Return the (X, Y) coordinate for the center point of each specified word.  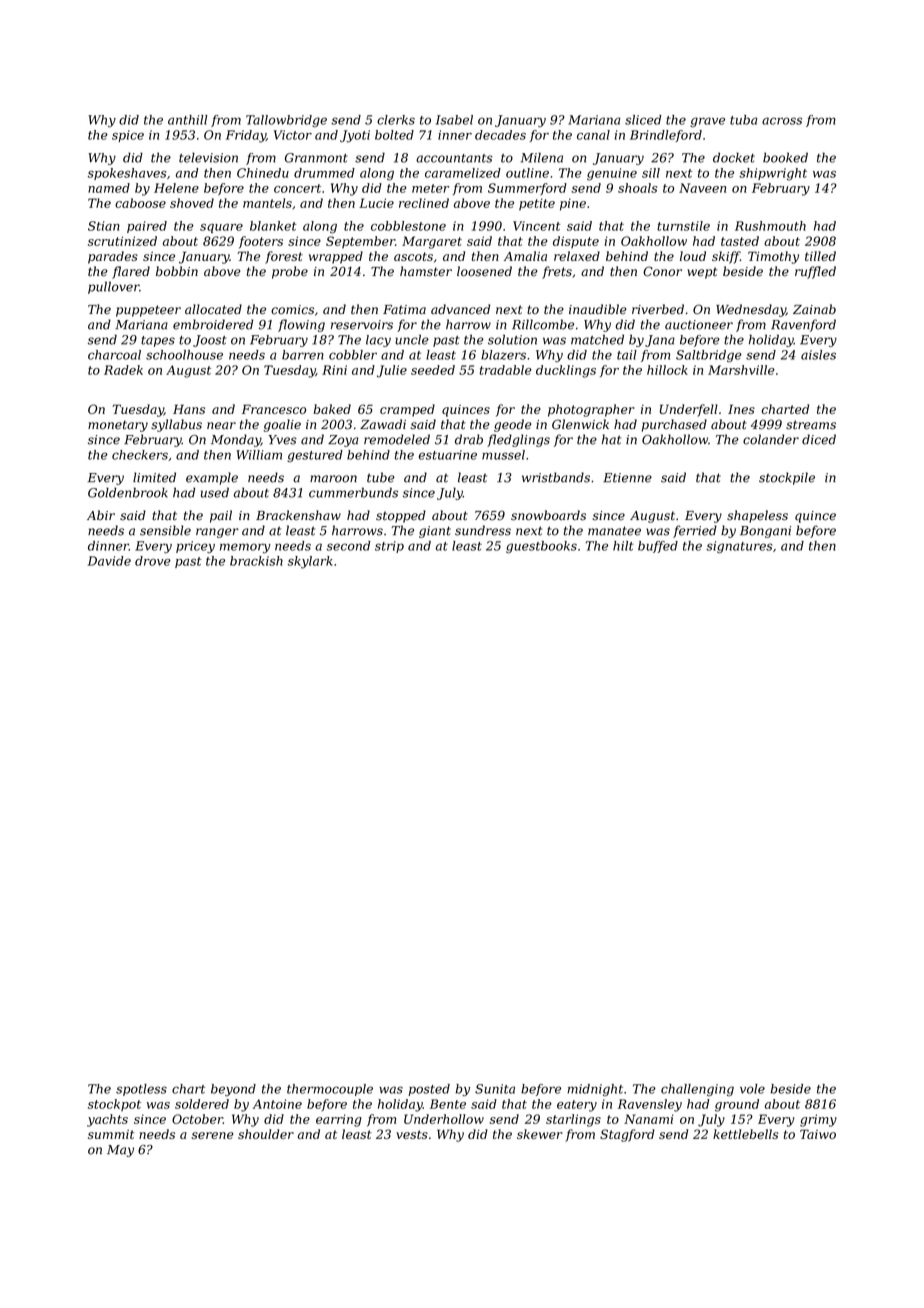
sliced (643, 120)
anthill (188, 120)
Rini (334, 370)
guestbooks (541, 547)
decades (500, 135)
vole (752, 1089)
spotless (141, 1090)
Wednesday (751, 310)
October (197, 1119)
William (259, 455)
